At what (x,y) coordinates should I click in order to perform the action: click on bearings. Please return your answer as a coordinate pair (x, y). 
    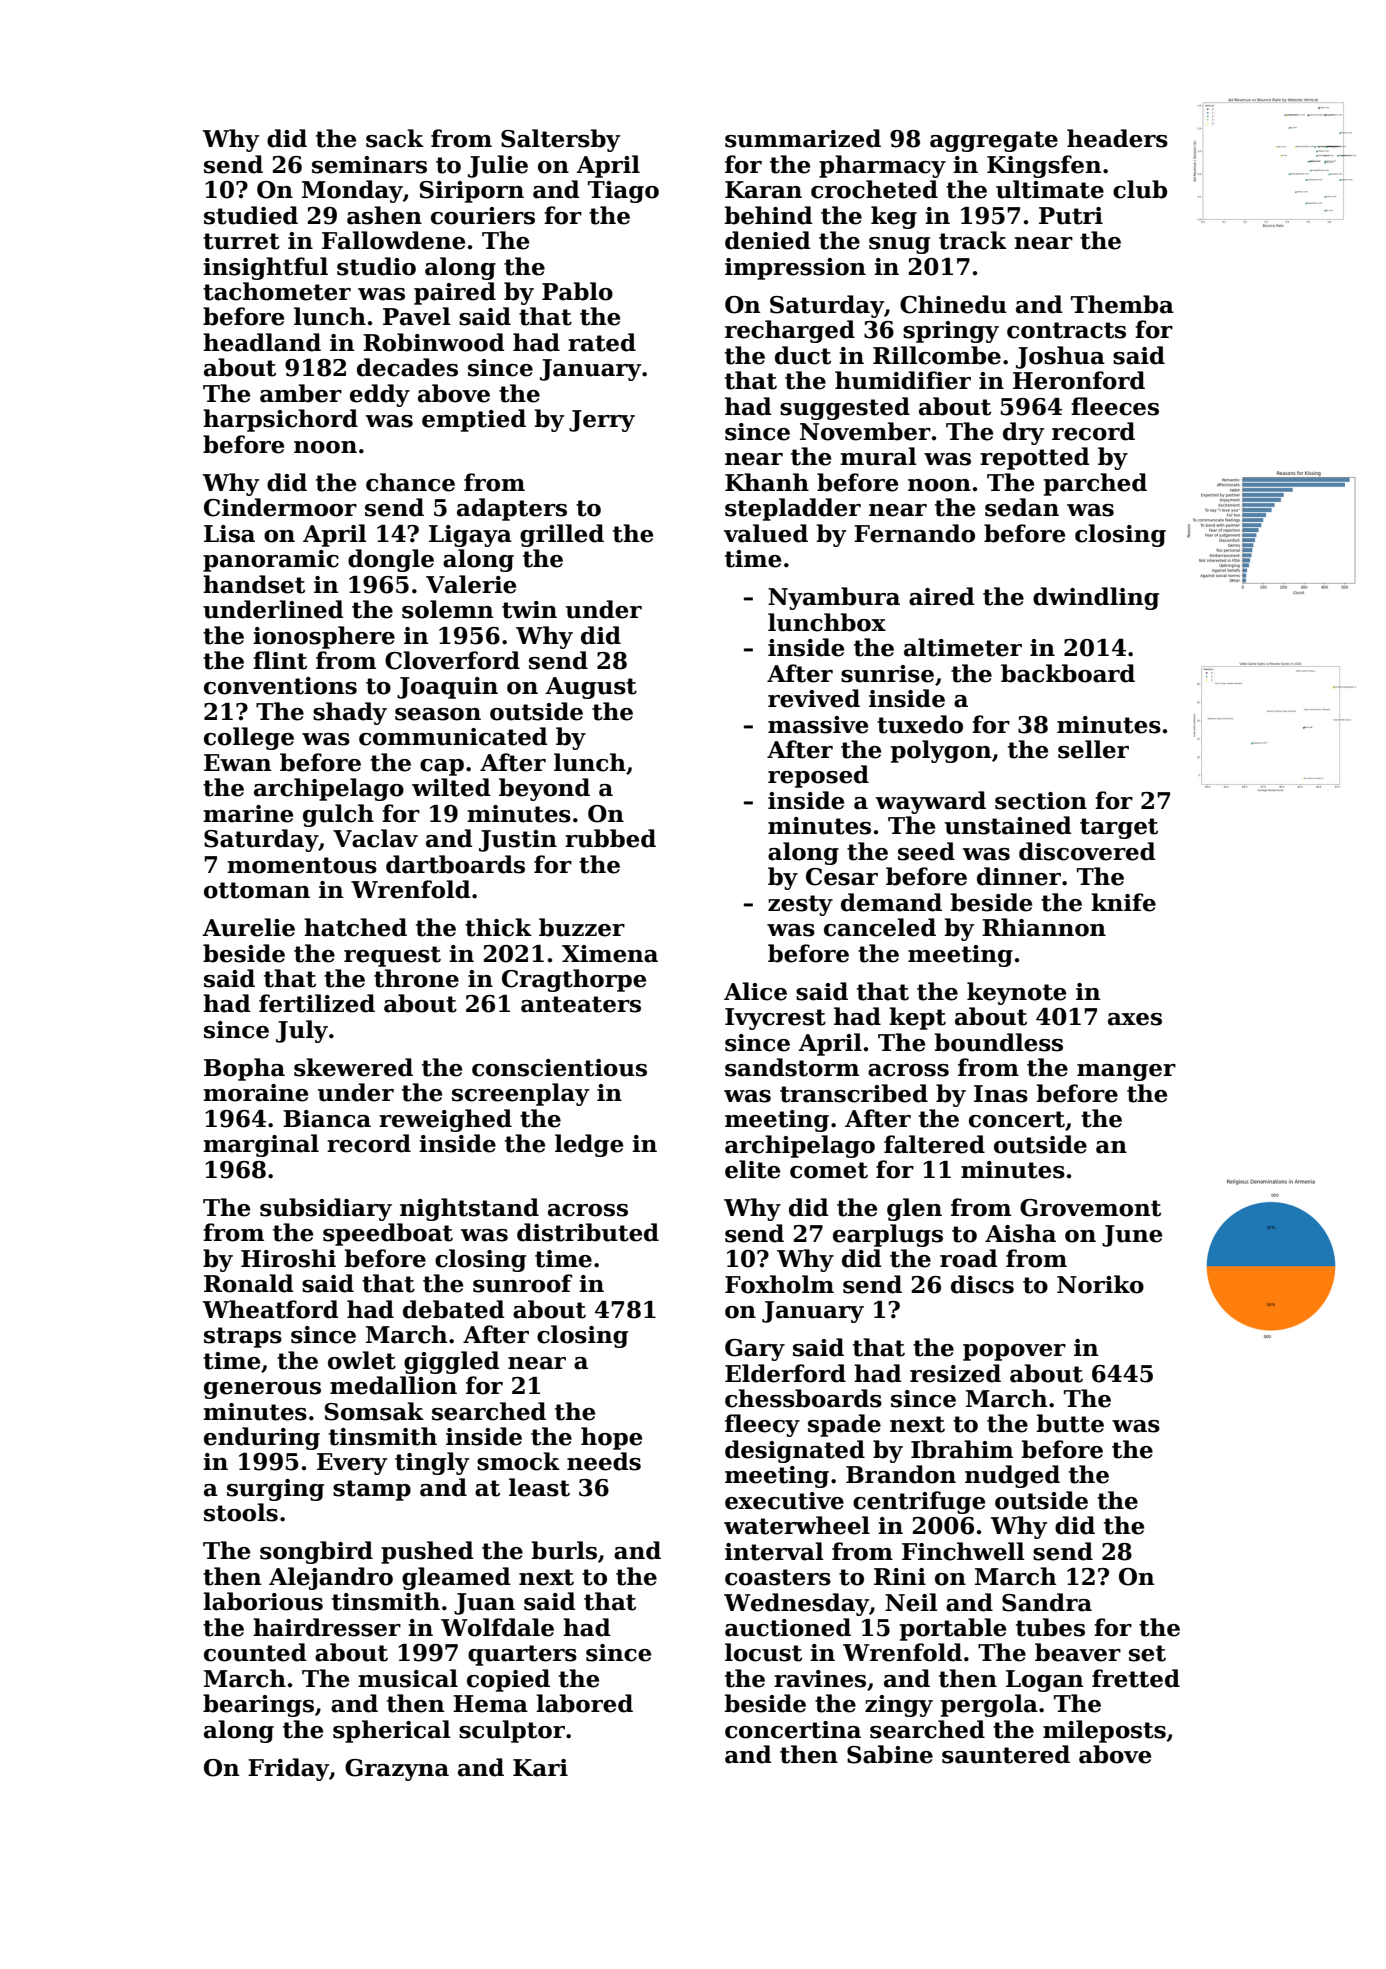
    Looking at the image, I should click on (258, 1705).
